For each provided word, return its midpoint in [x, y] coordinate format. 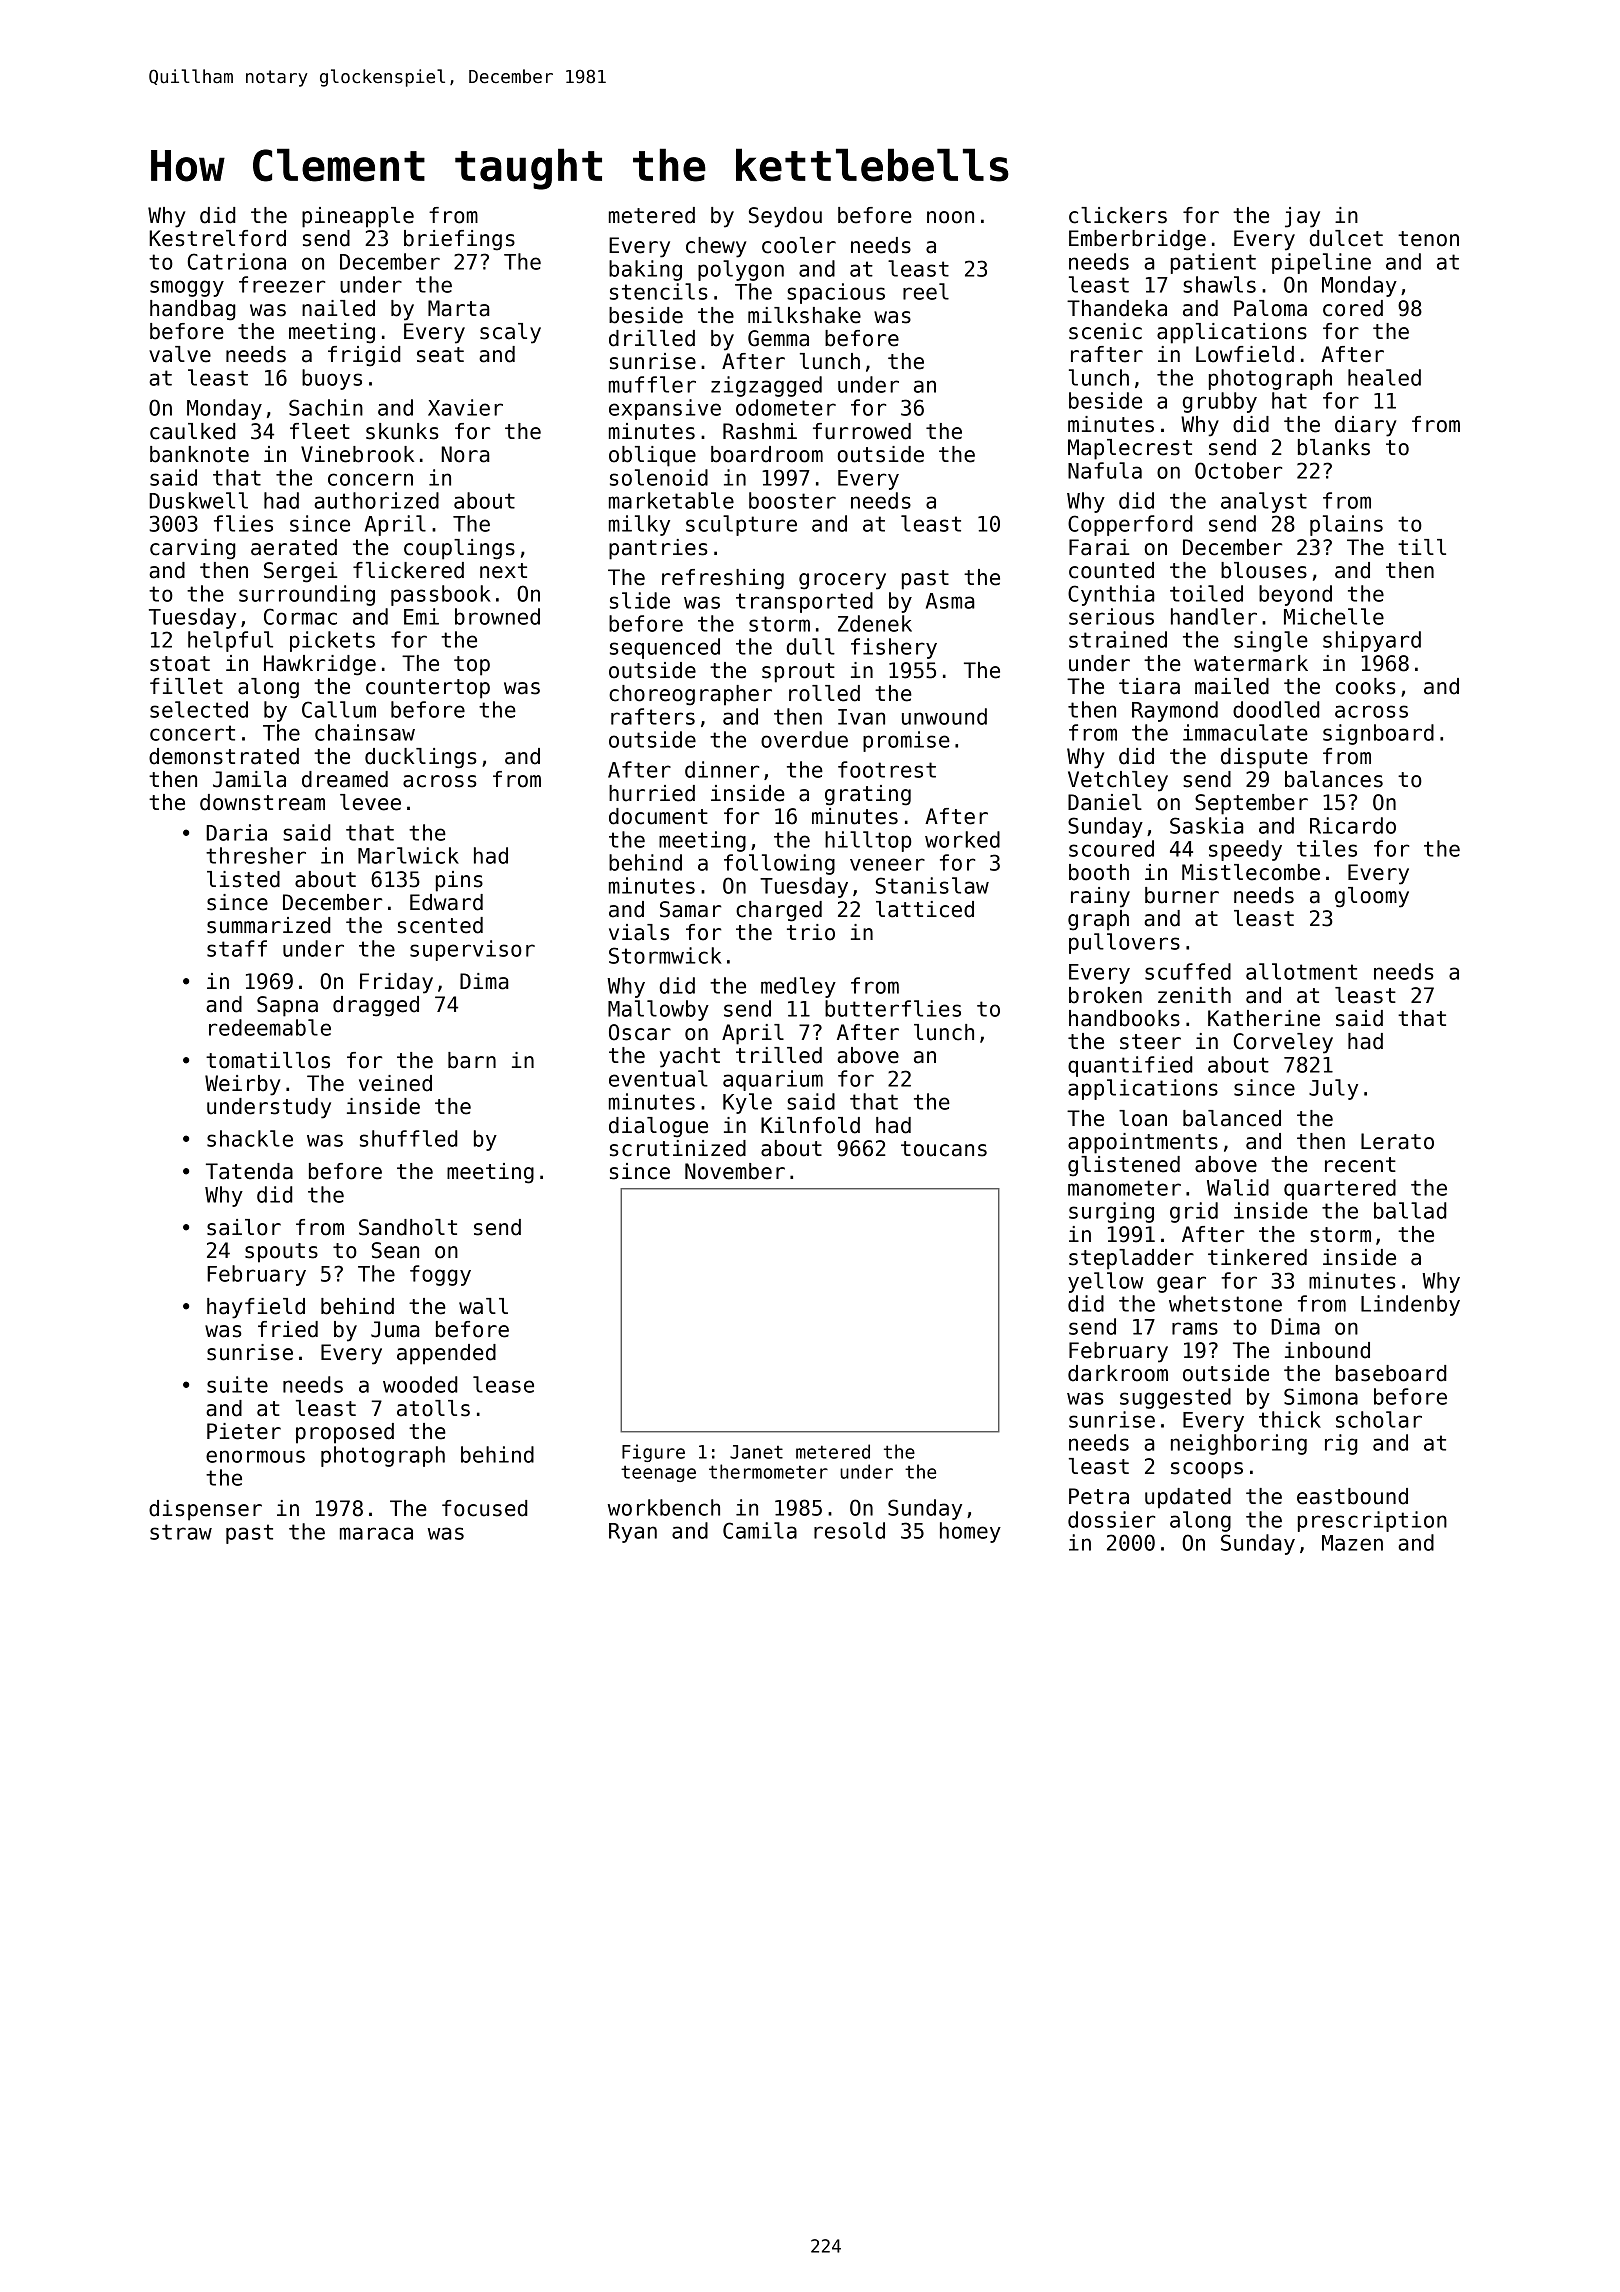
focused [485, 1508]
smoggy [187, 288]
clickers [1118, 215]
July [1333, 1089]
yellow [1106, 1282]
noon [950, 217]
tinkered [1257, 1257]
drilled [652, 338]
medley [798, 987]
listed [243, 879]
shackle [250, 1138]
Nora [465, 454]
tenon [1428, 239]
